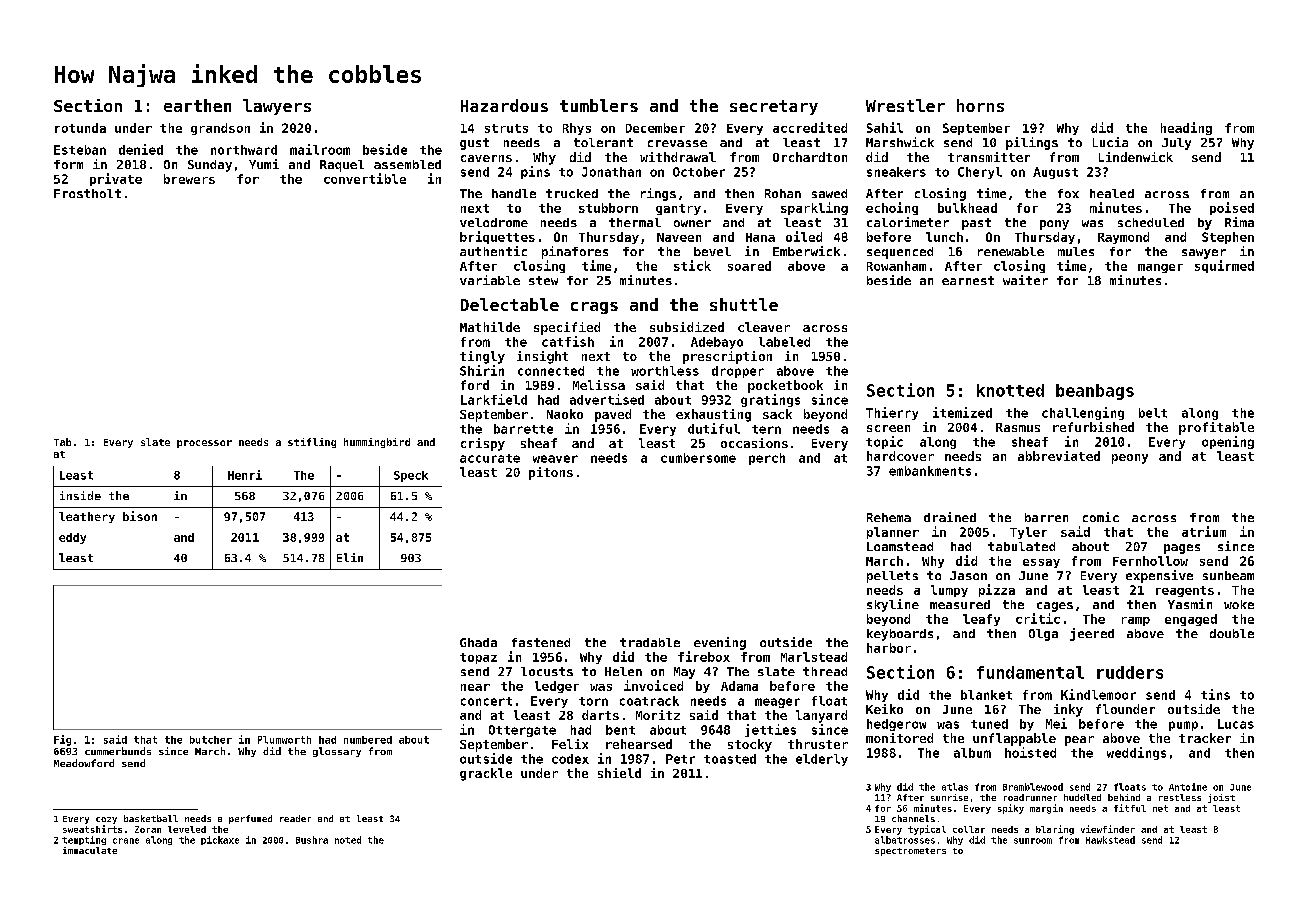  What do you see at coordinates (189, 179) in the page?
I see `brewers` at bounding box center [189, 179].
